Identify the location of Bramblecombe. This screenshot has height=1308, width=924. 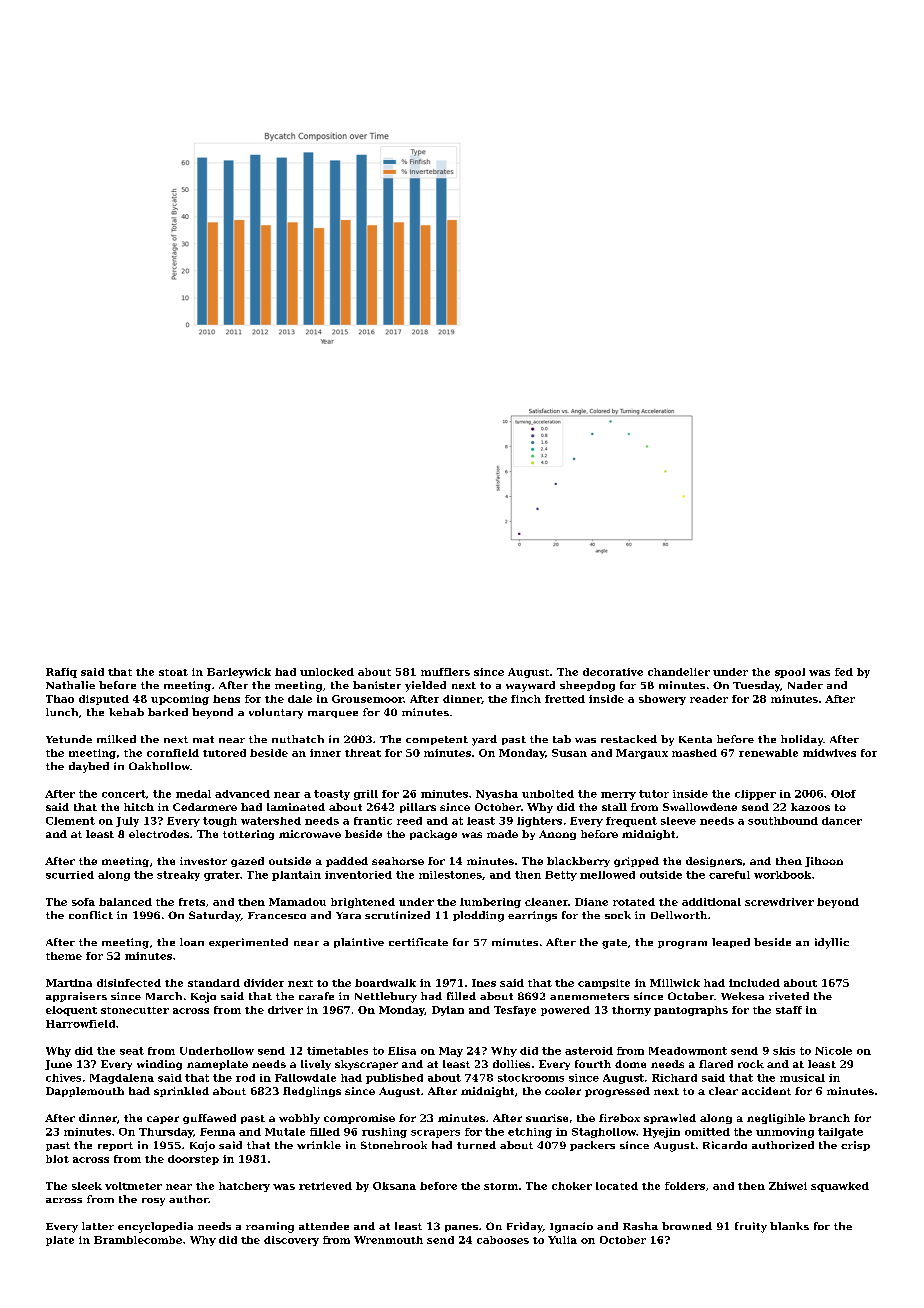
(138, 1240).
